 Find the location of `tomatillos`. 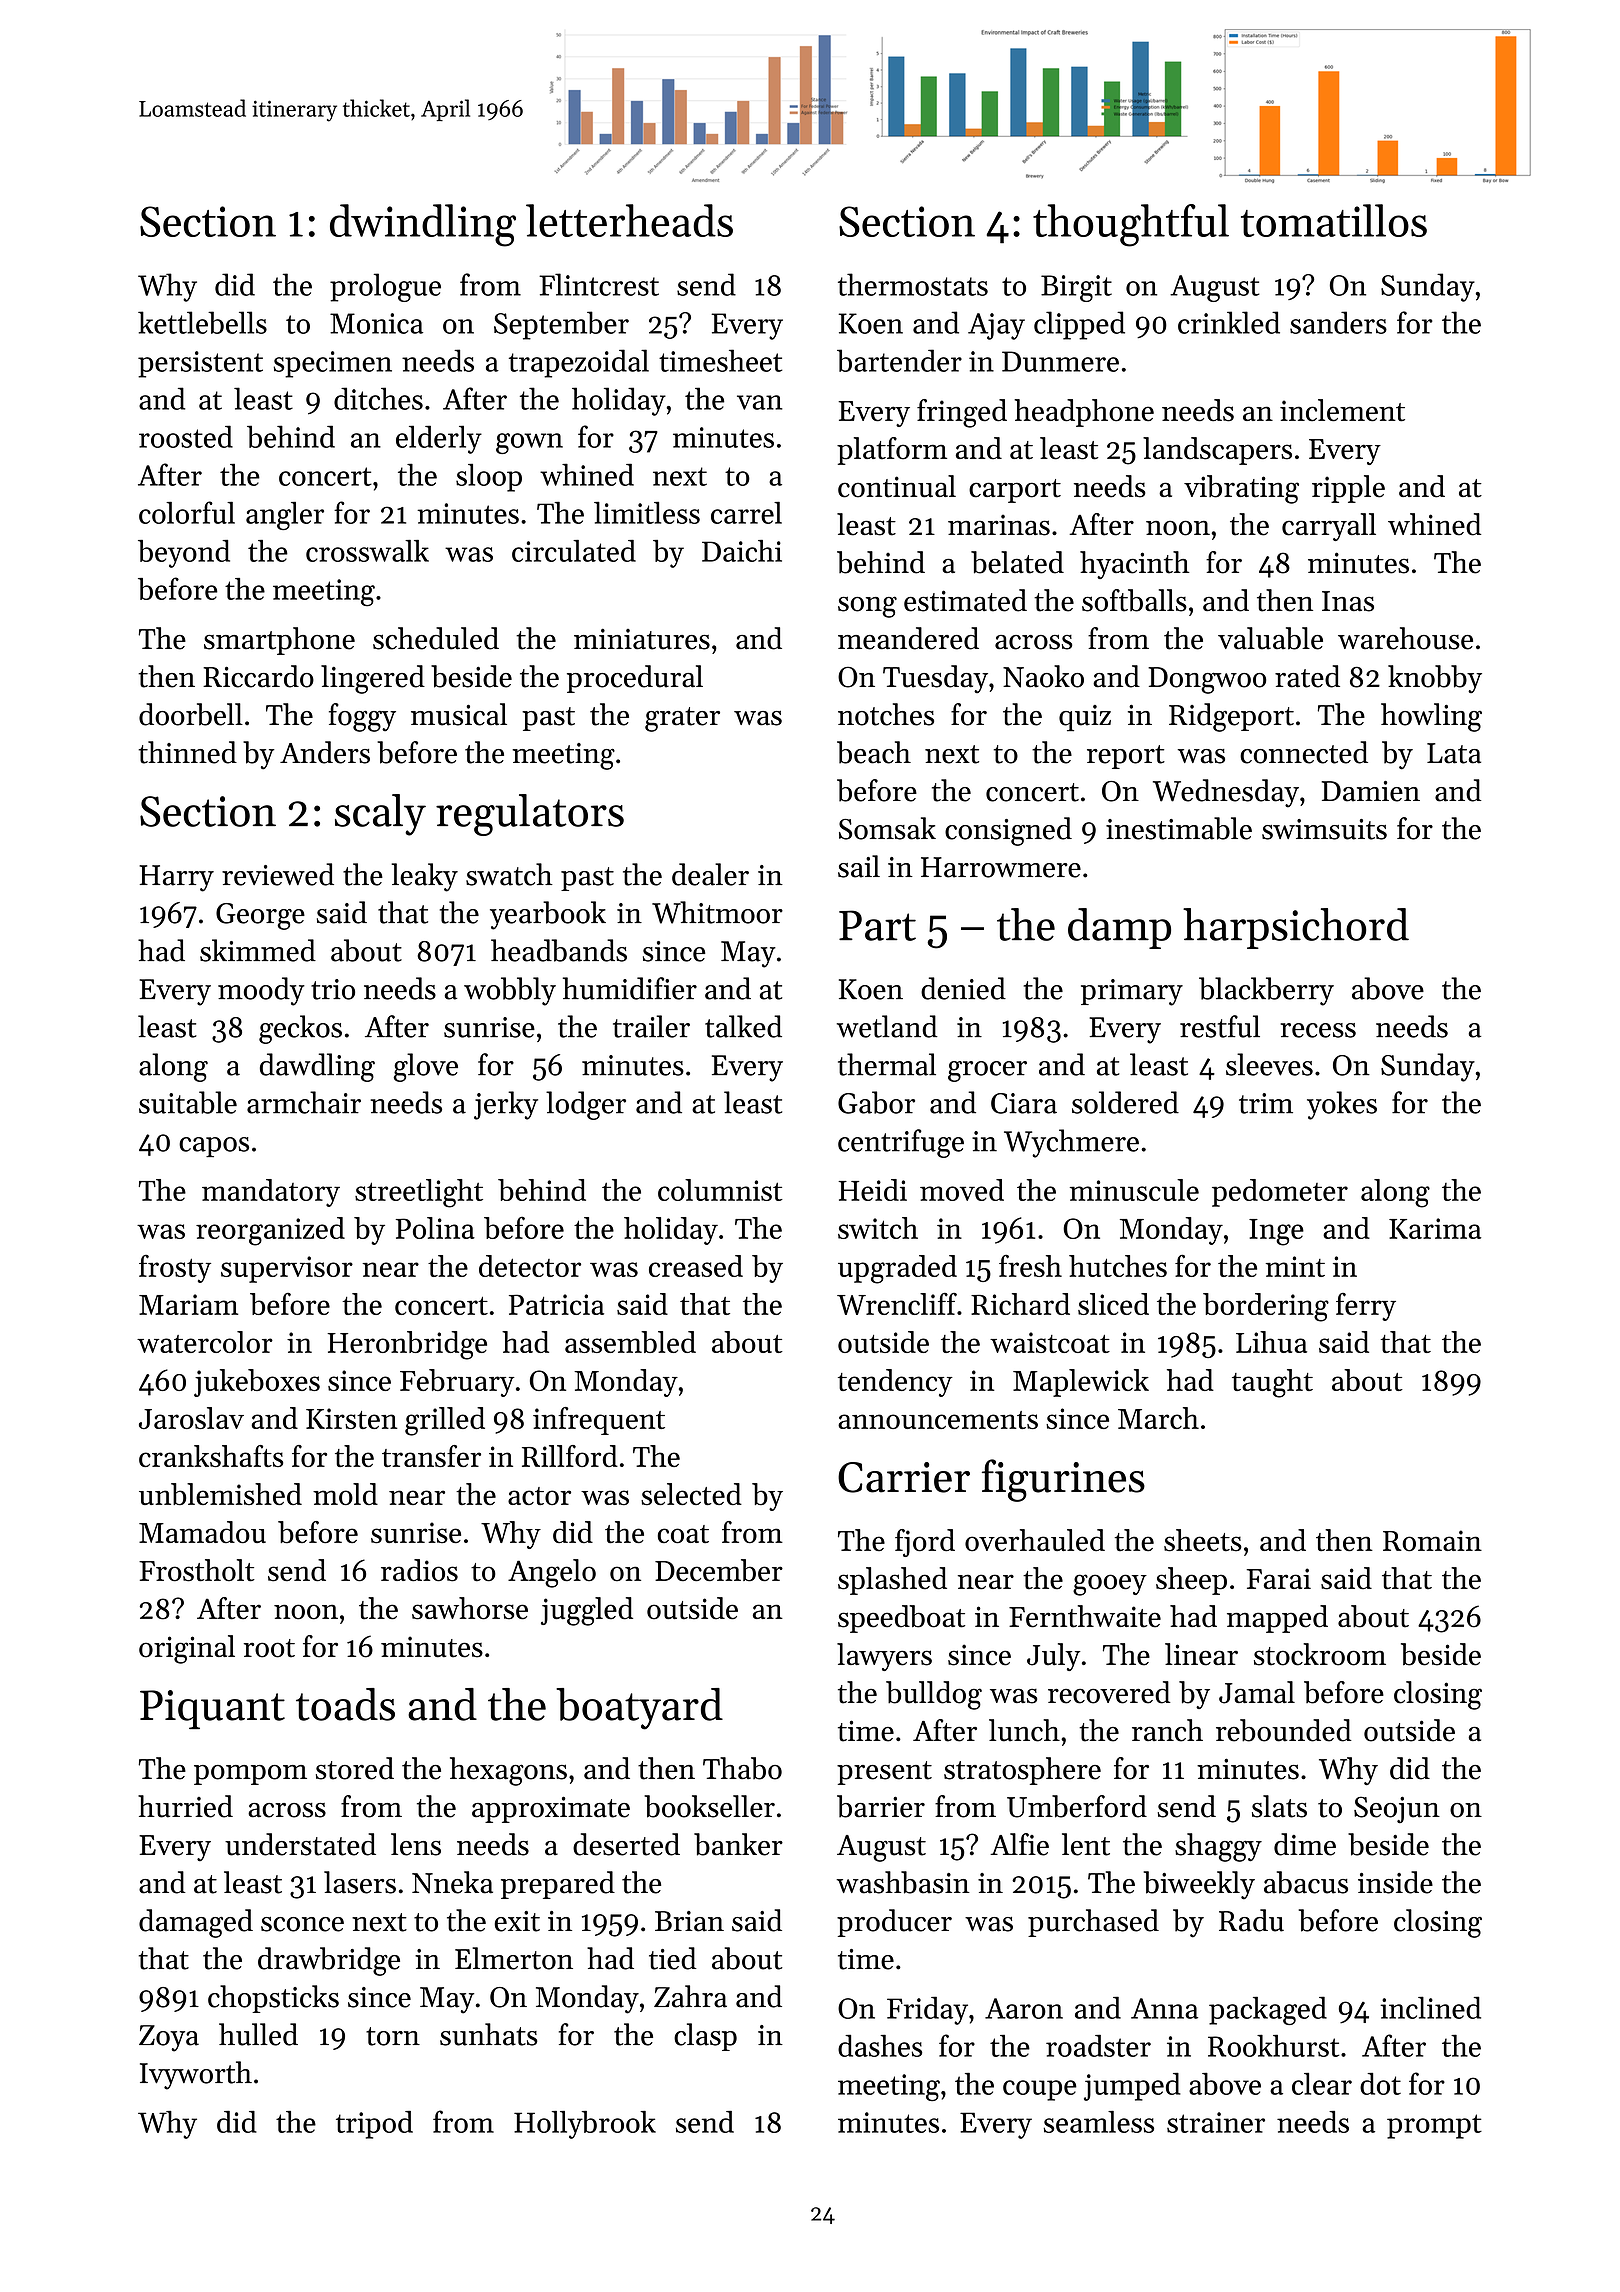

tomatillos is located at coordinates (1334, 220).
